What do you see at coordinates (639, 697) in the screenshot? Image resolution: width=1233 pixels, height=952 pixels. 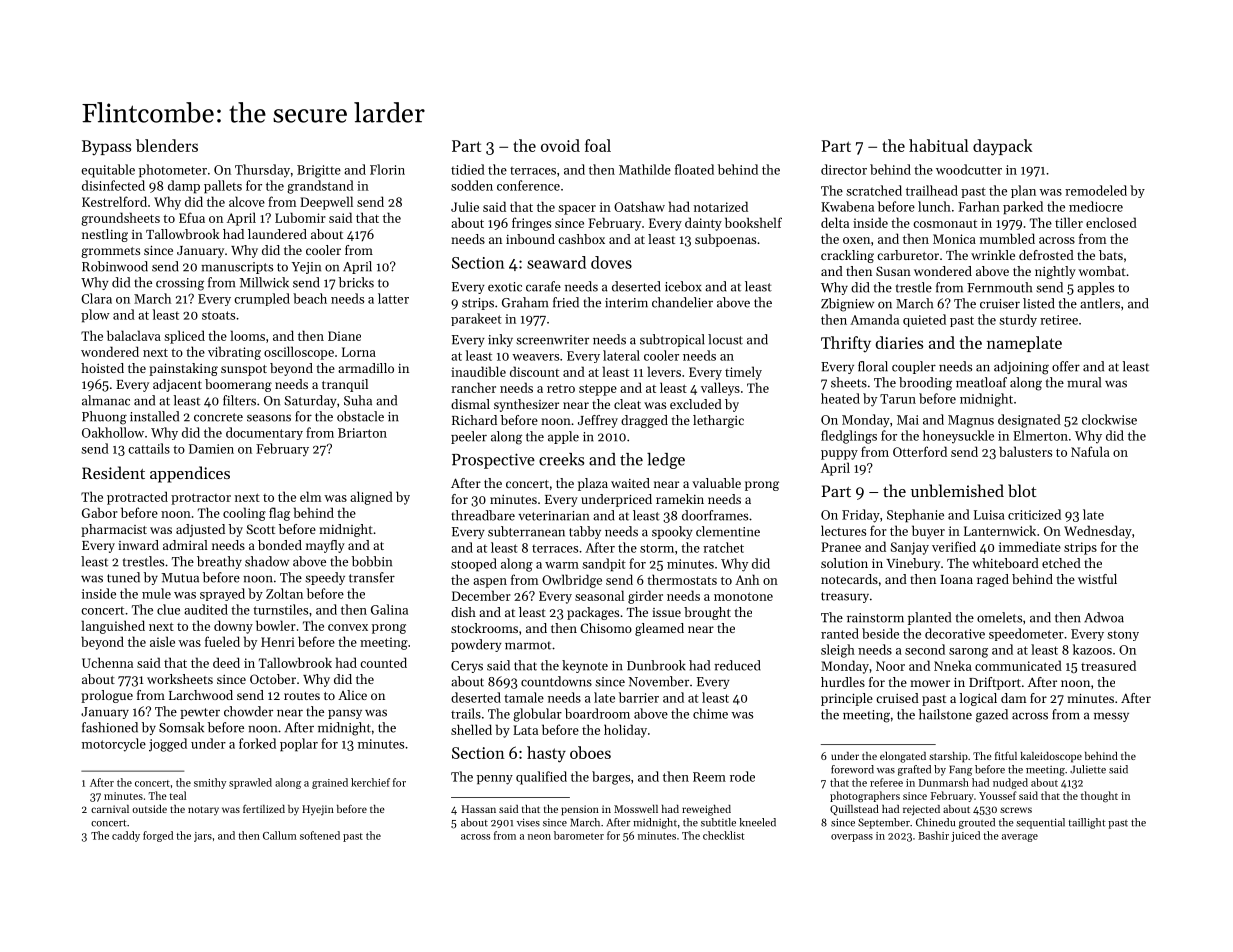 I see `barrier` at bounding box center [639, 697].
